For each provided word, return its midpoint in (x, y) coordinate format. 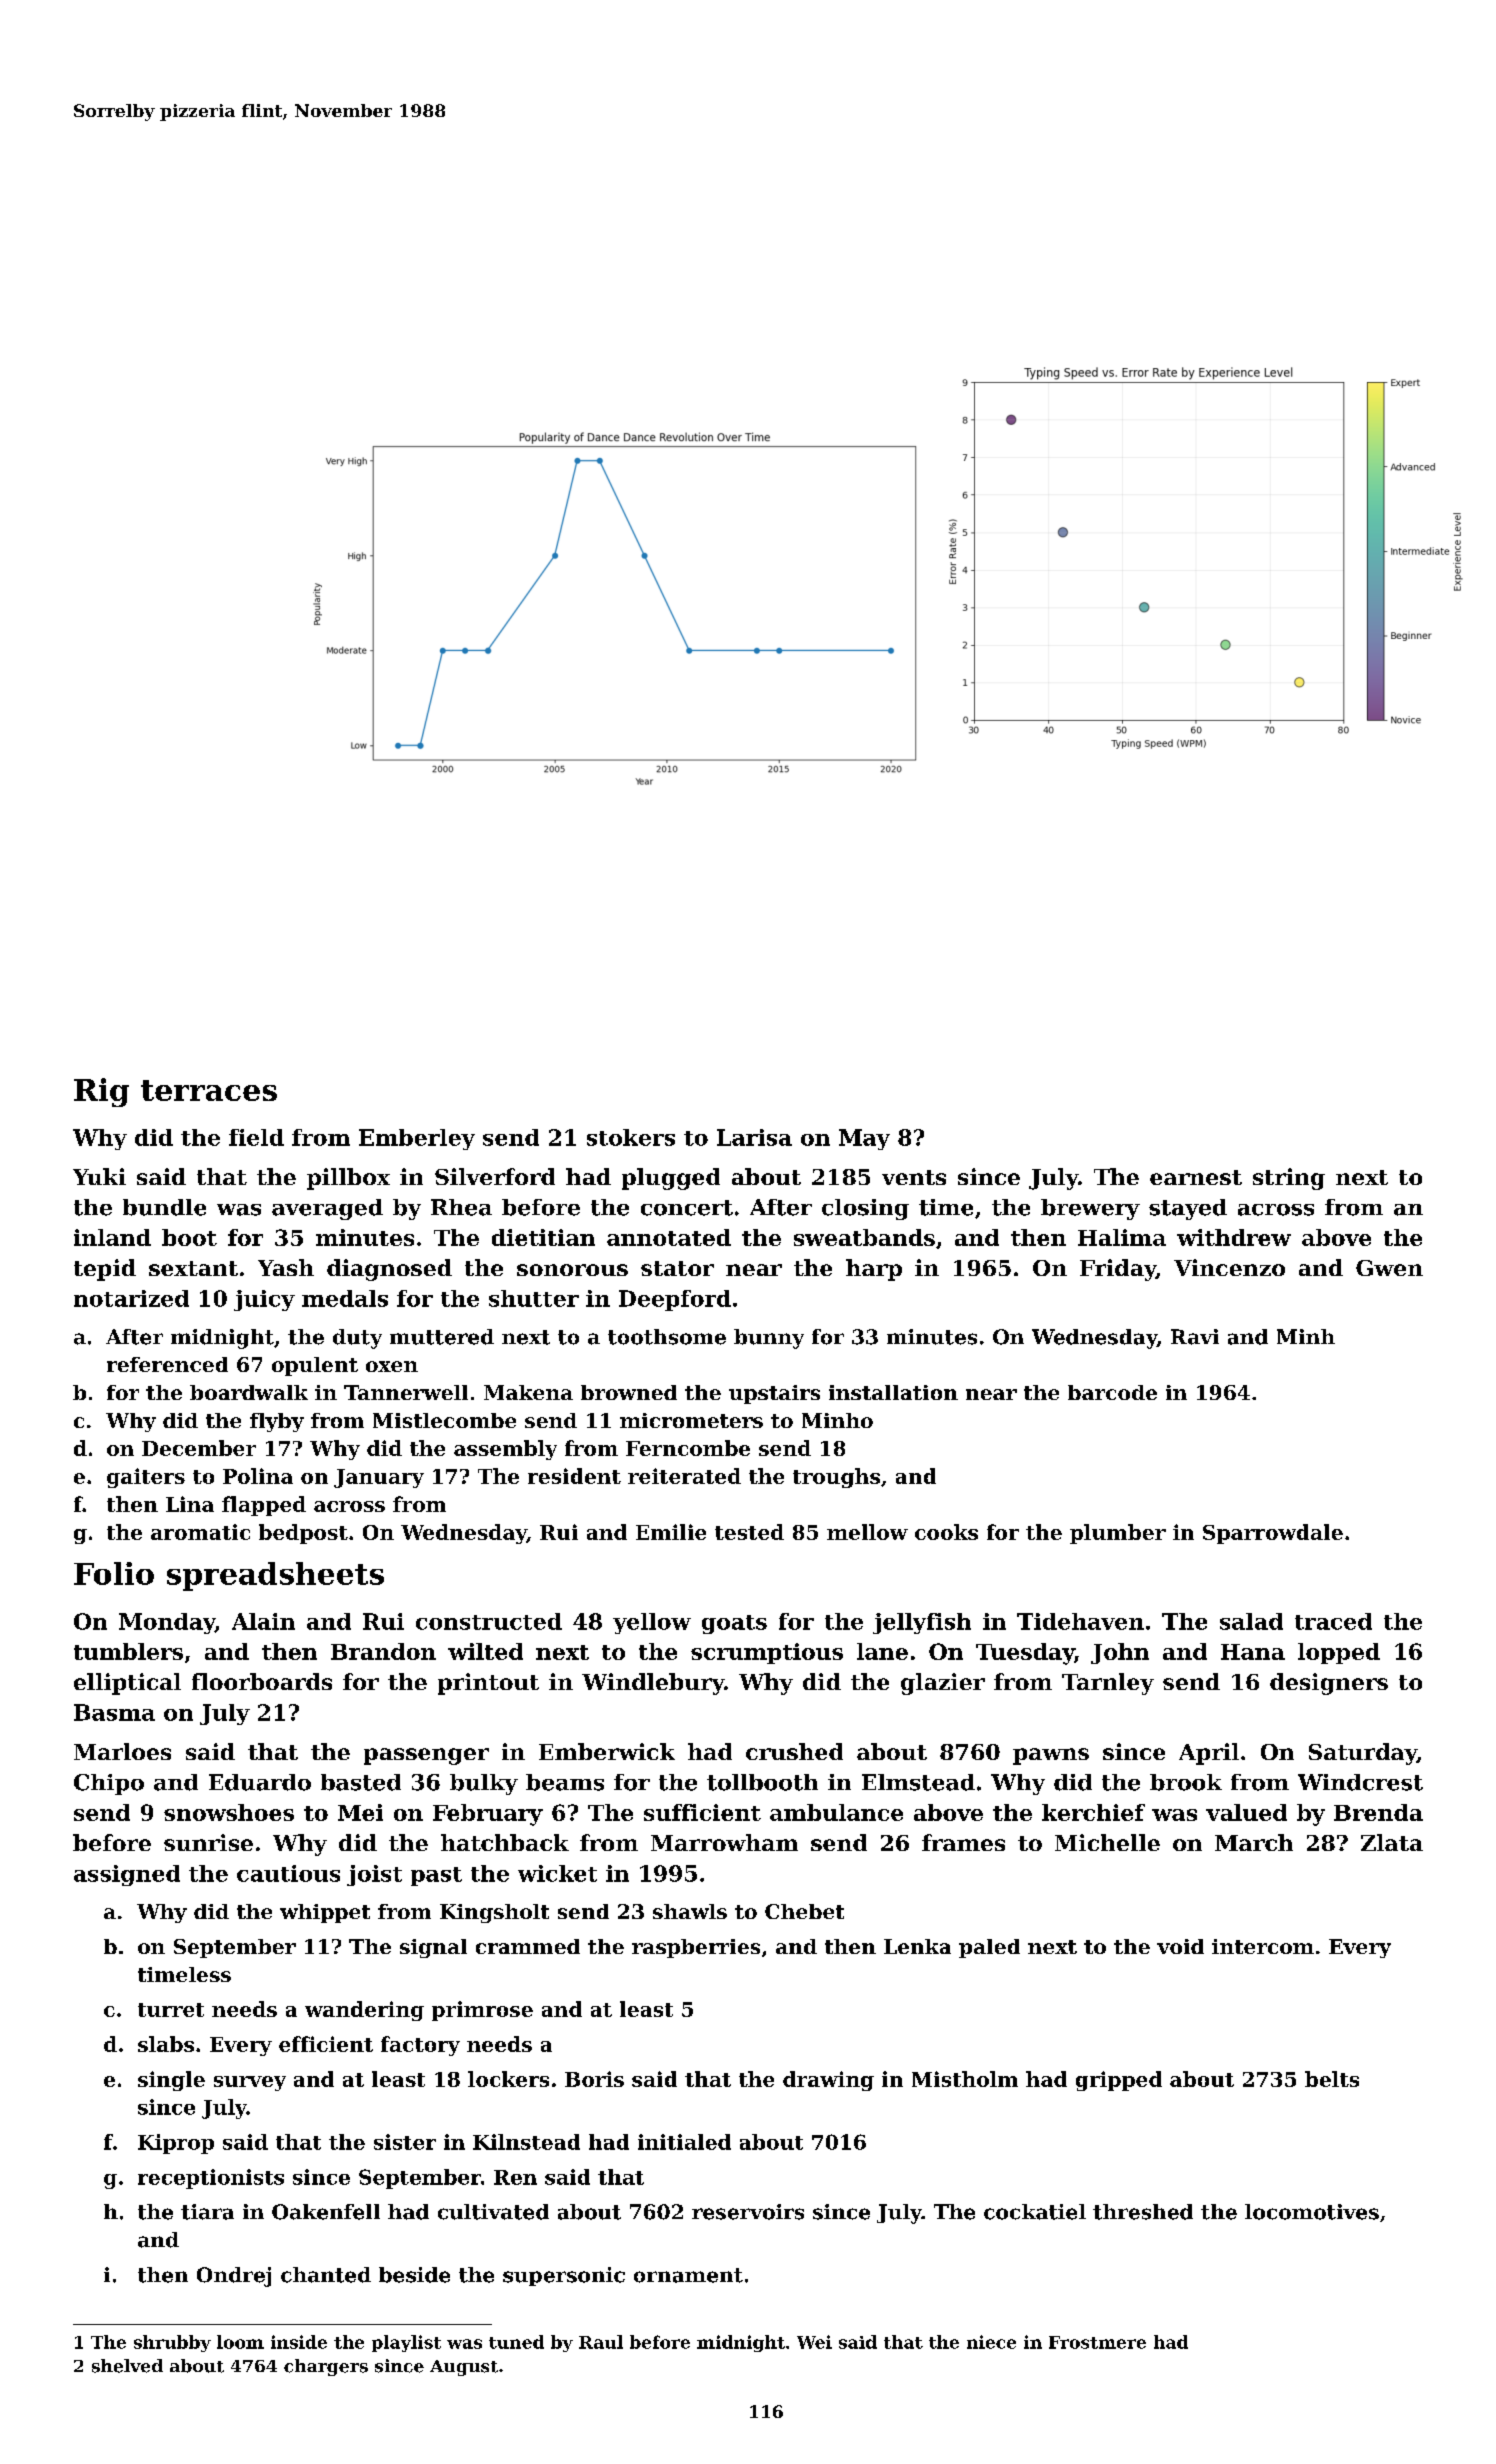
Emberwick (607, 1751)
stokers (631, 1137)
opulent (315, 1366)
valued (1246, 1812)
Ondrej (234, 2277)
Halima (1122, 1237)
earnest (1196, 1177)
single (171, 2081)
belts (1332, 2079)
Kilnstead (526, 2142)
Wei (814, 2342)
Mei (360, 1812)
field (256, 1137)
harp (874, 1270)
